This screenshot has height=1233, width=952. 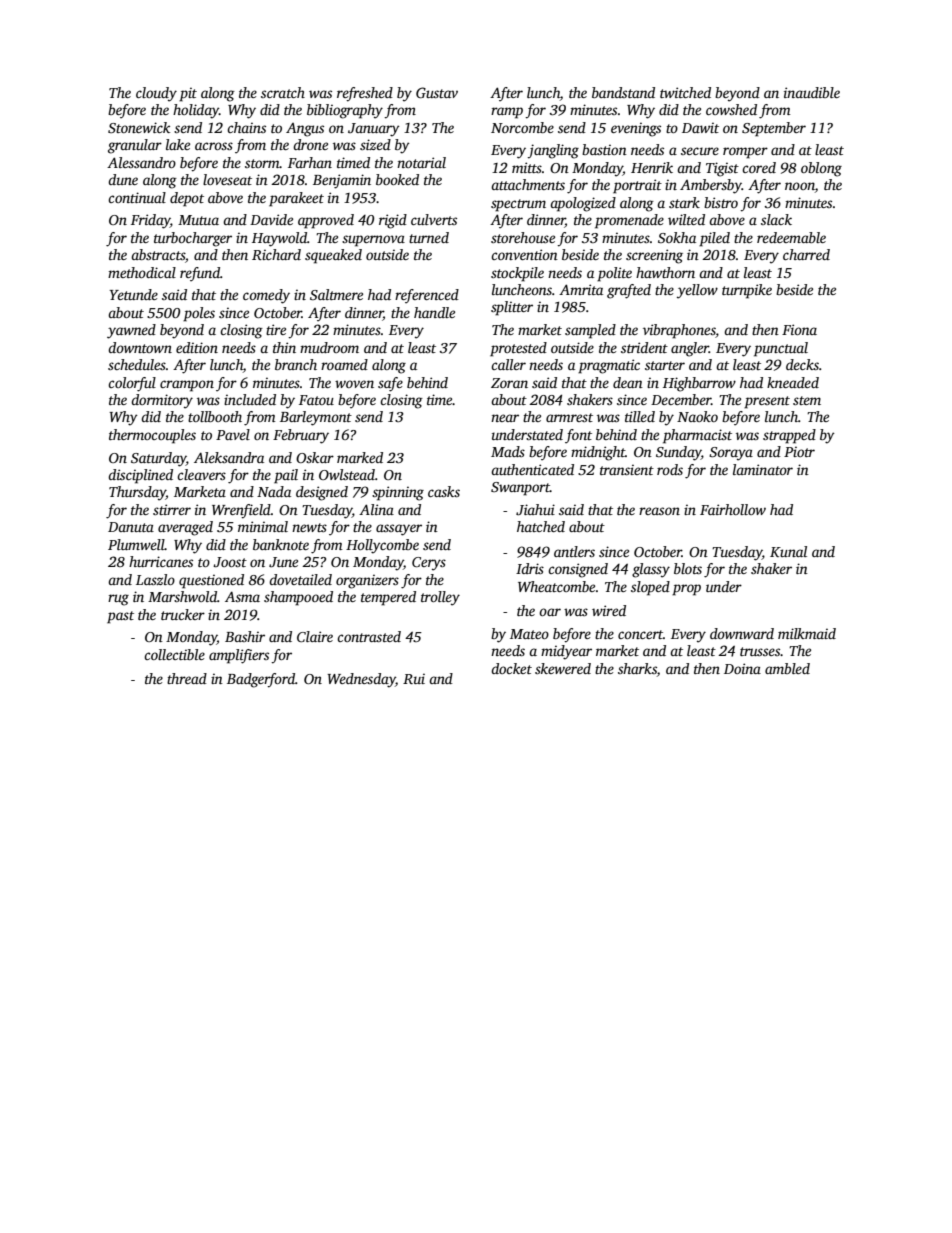 What do you see at coordinates (233, 434) in the screenshot?
I see `Pavel` at bounding box center [233, 434].
